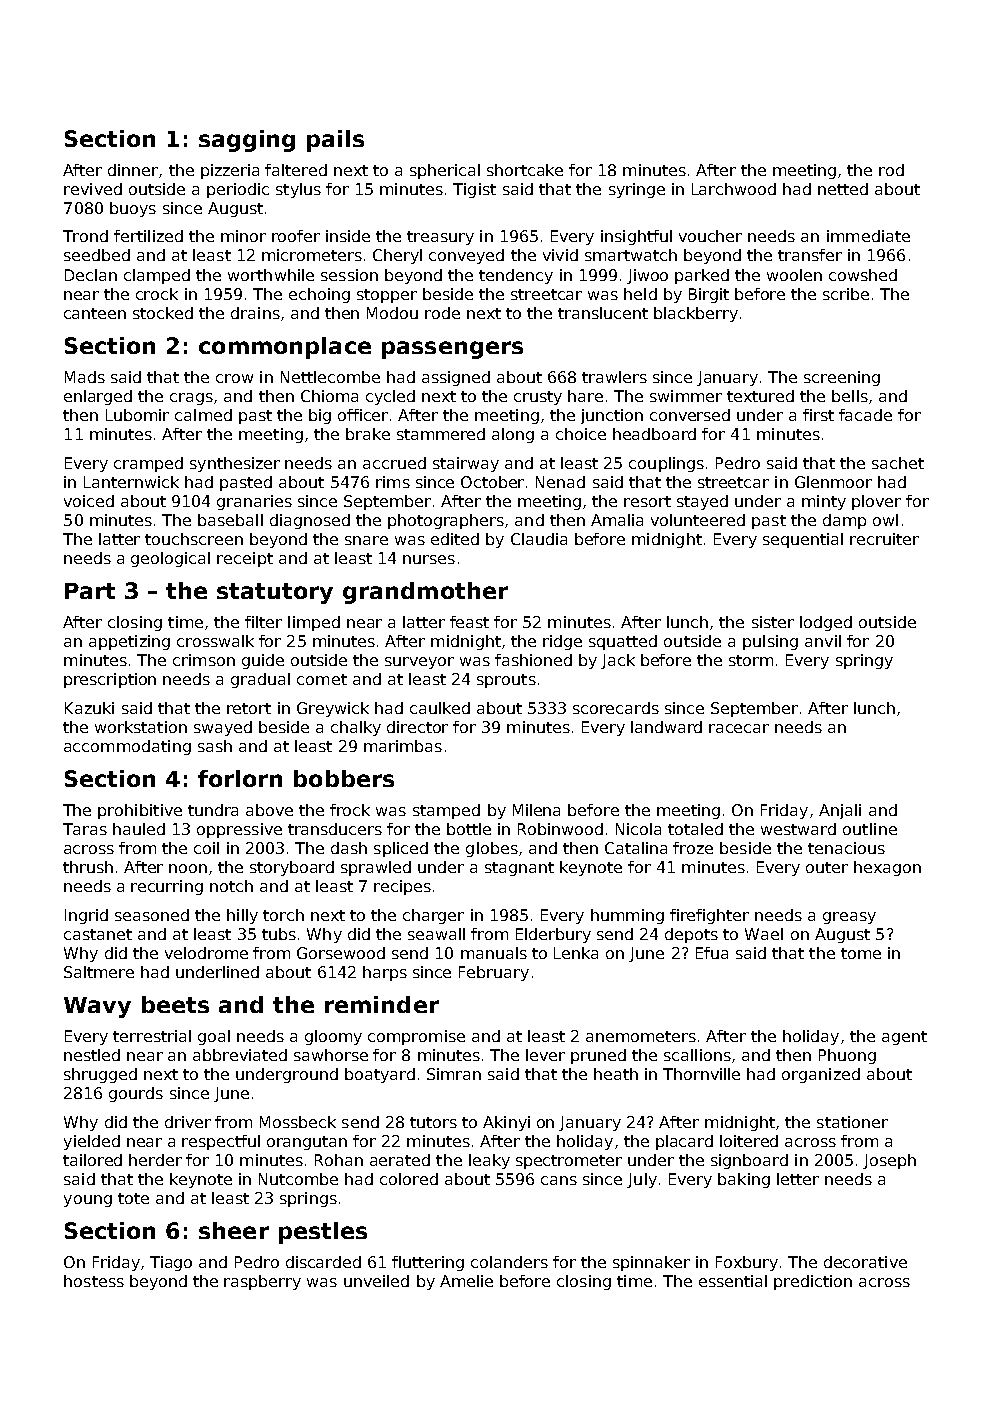  Describe the element at coordinates (239, 830) in the image. I see `oppressive` at that location.
